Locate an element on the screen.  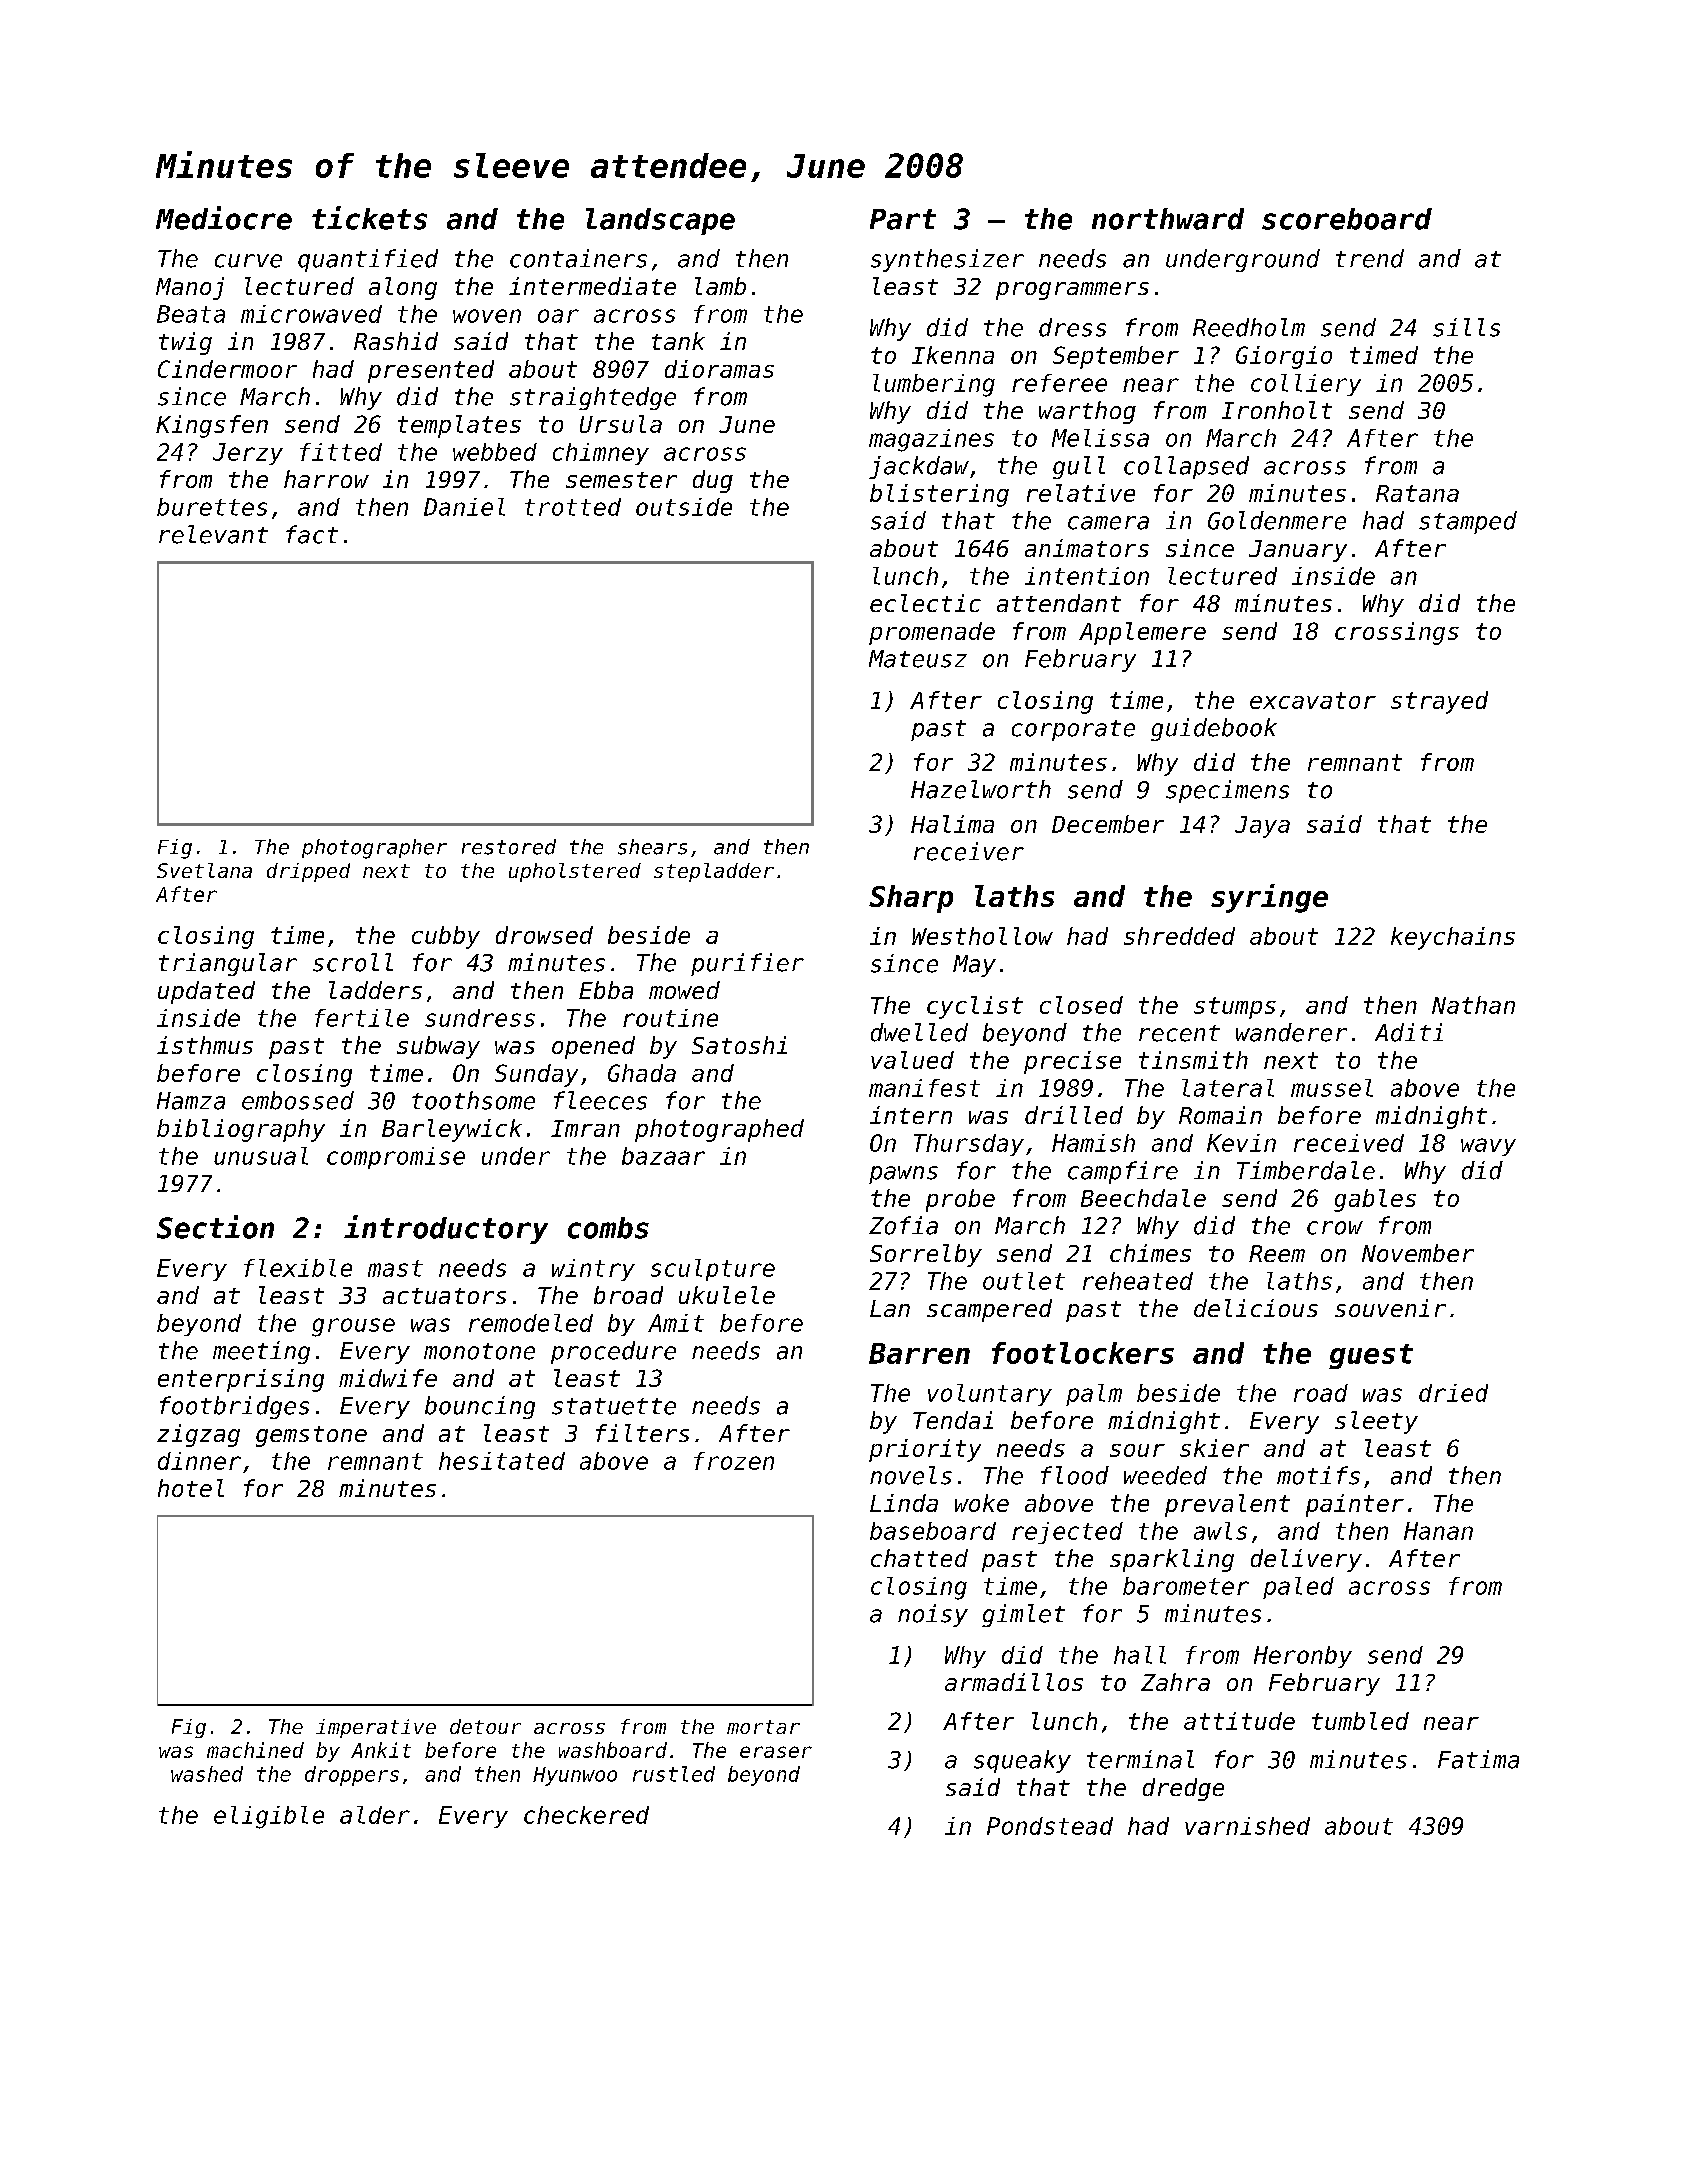
programmers is located at coordinates (1072, 291).
